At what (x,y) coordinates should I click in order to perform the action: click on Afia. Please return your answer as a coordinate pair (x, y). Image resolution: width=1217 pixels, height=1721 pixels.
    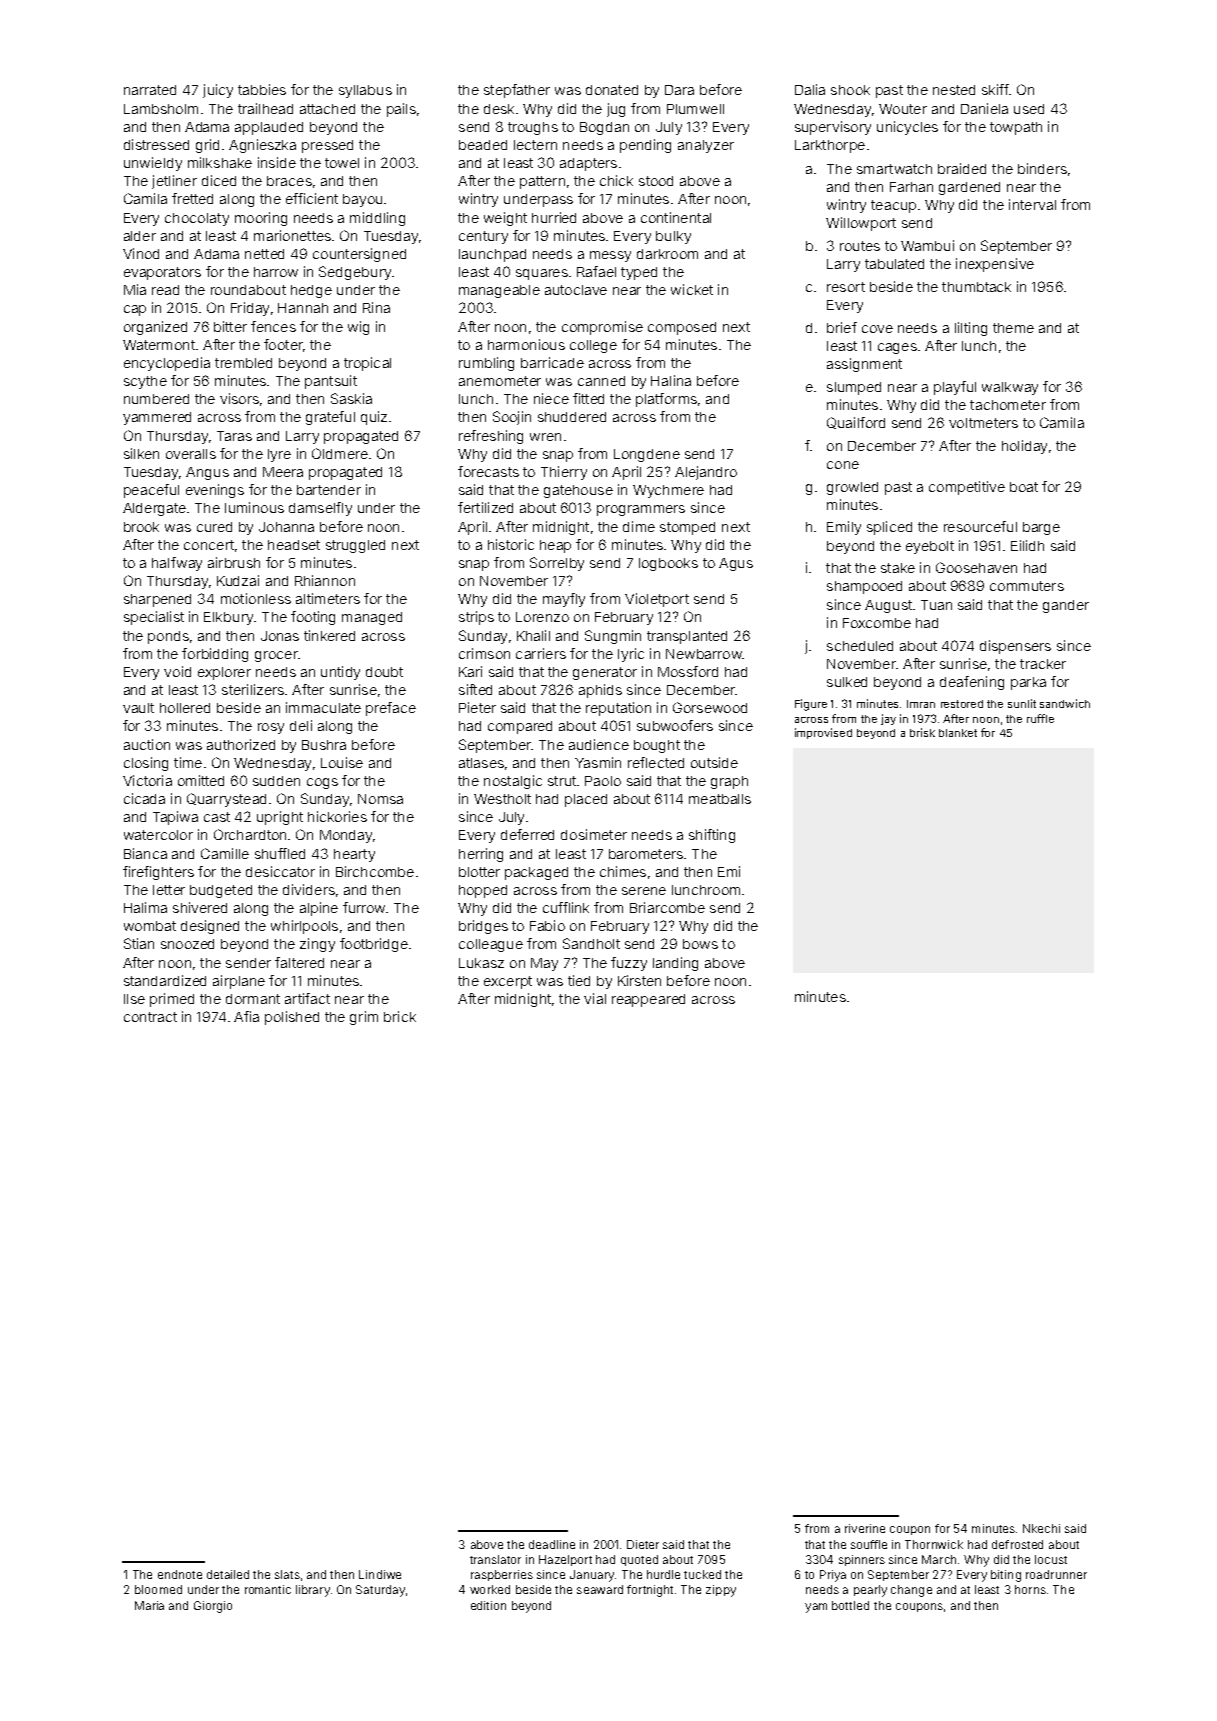
    Looking at the image, I should click on (246, 1016).
